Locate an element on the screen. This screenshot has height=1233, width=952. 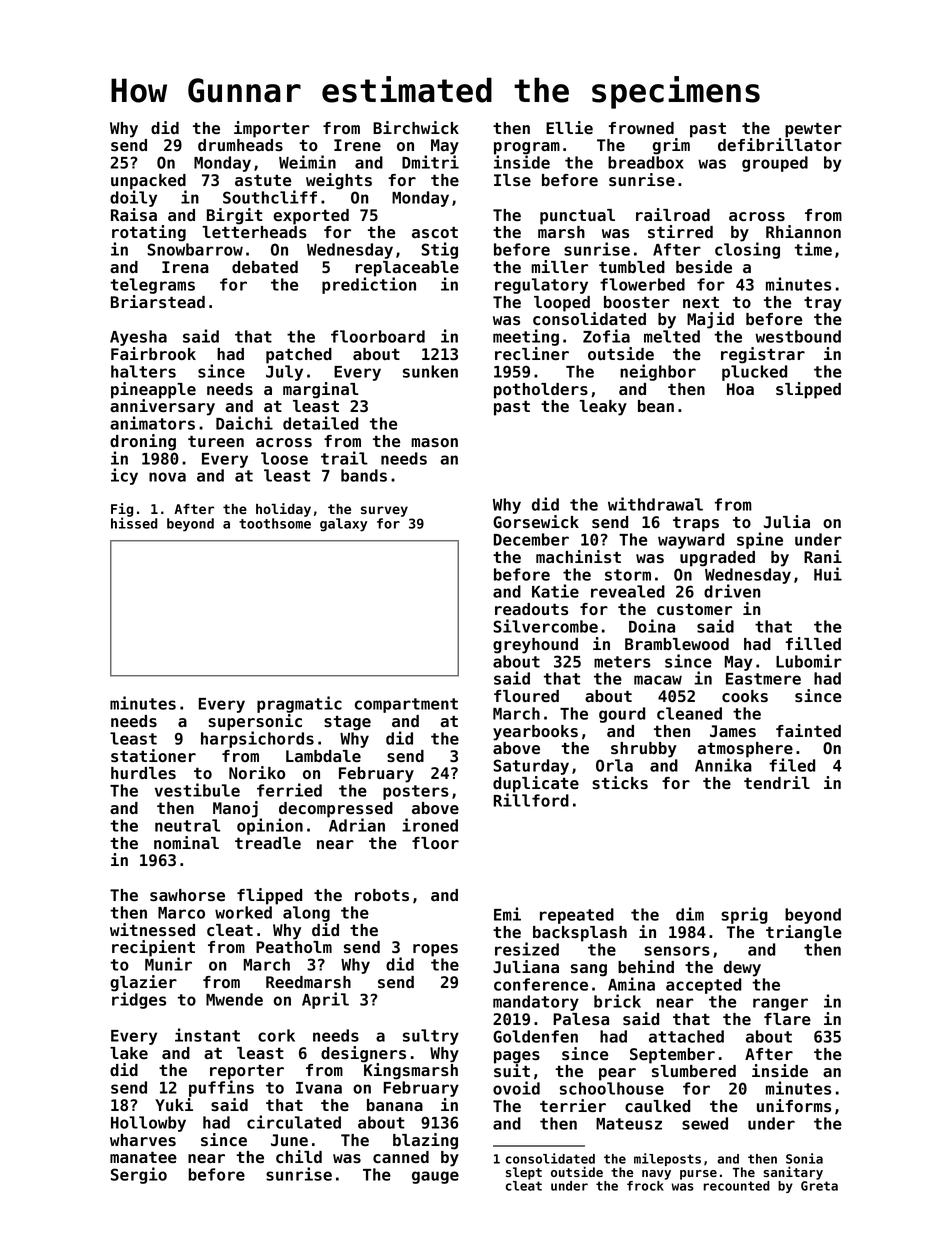
frowned is located at coordinates (641, 128).
